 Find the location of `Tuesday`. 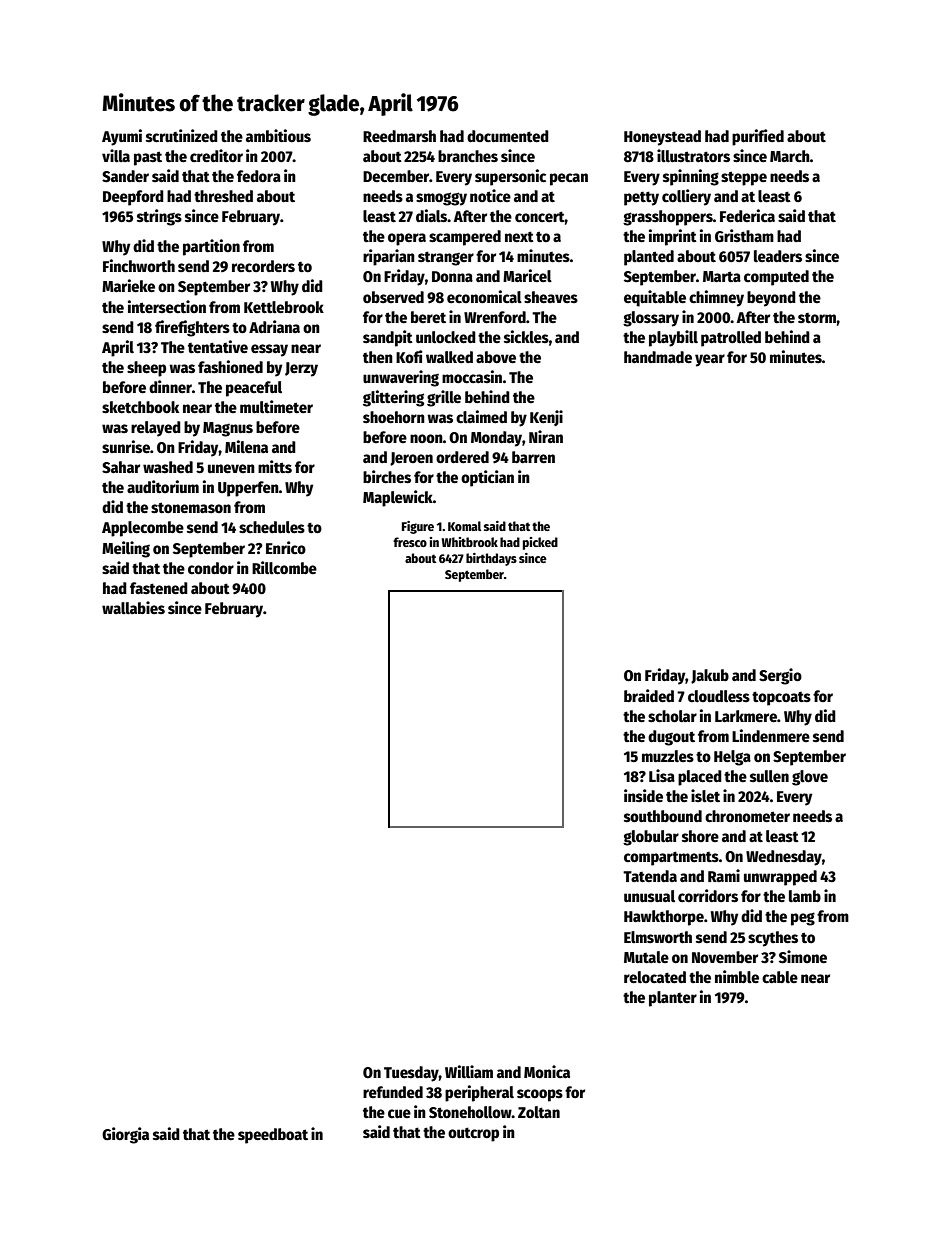

Tuesday is located at coordinates (411, 1074).
